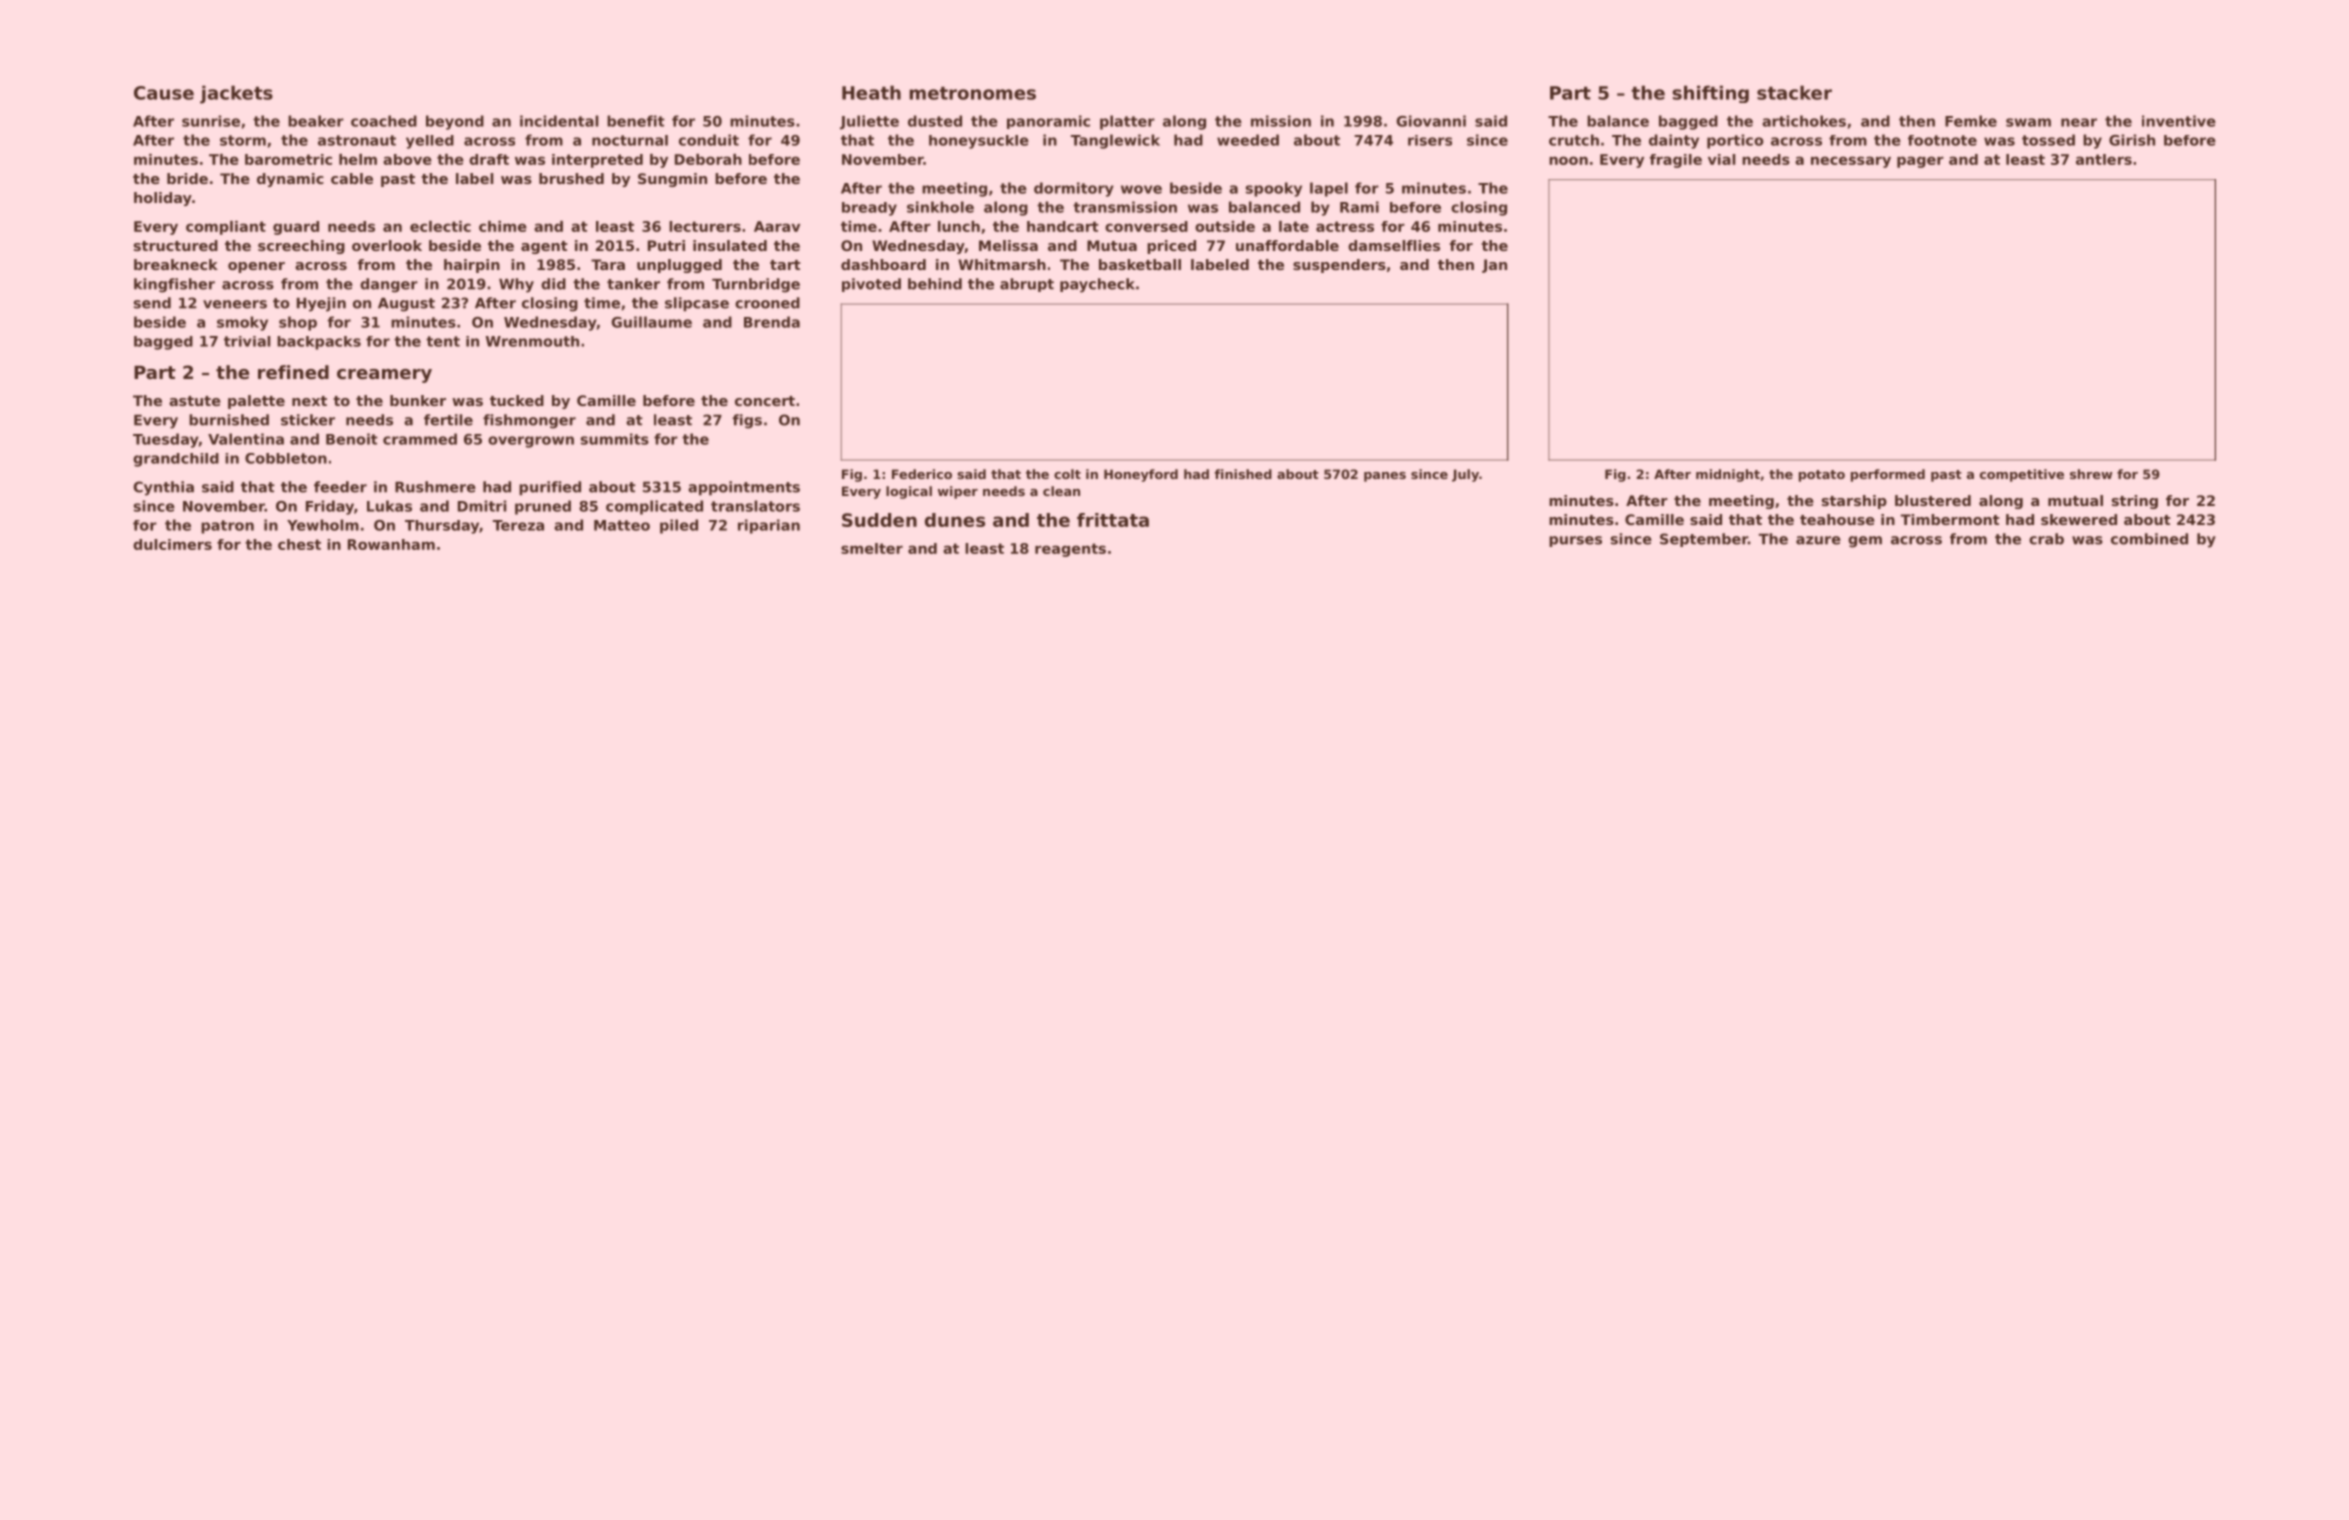 Image resolution: width=2349 pixels, height=1520 pixels. I want to click on shop, so click(298, 323).
